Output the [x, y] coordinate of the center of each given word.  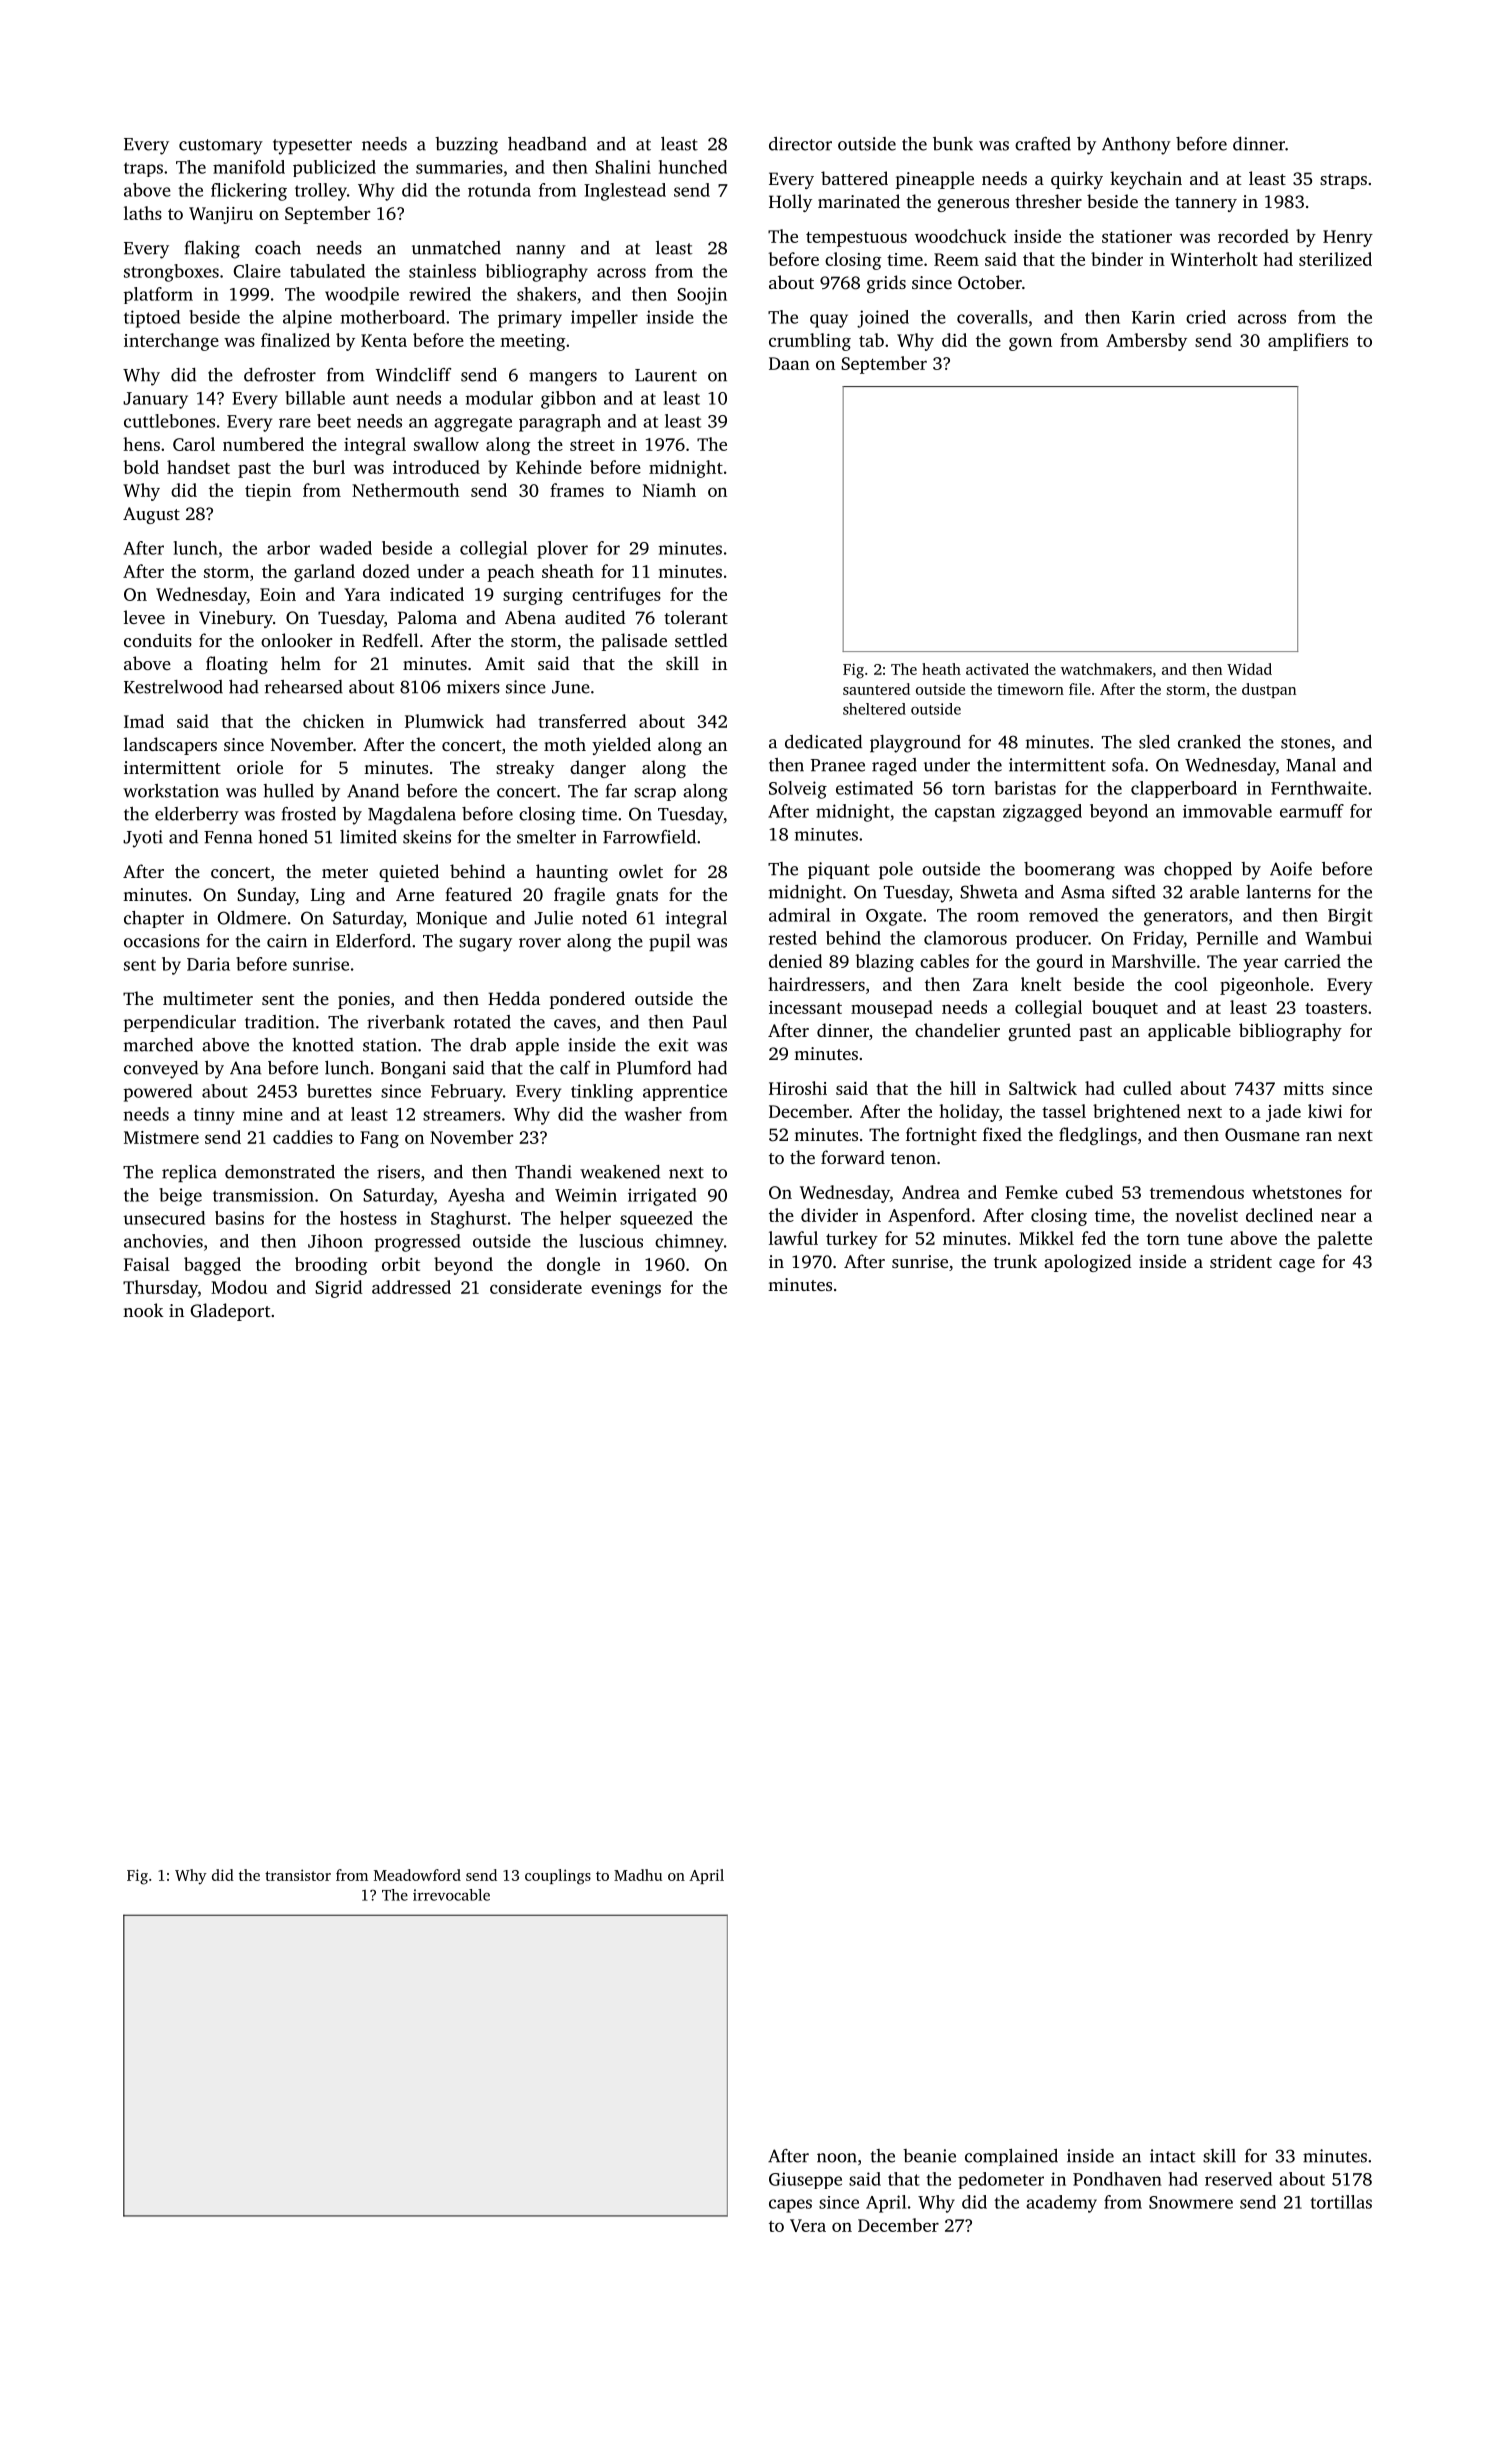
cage [1297, 1265]
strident [1241, 1261]
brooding [331, 1266]
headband [547, 144]
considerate [536, 1287]
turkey [852, 1240]
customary [221, 147]
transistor [298, 1875]
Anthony [1136, 146]
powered [158, 1093]
